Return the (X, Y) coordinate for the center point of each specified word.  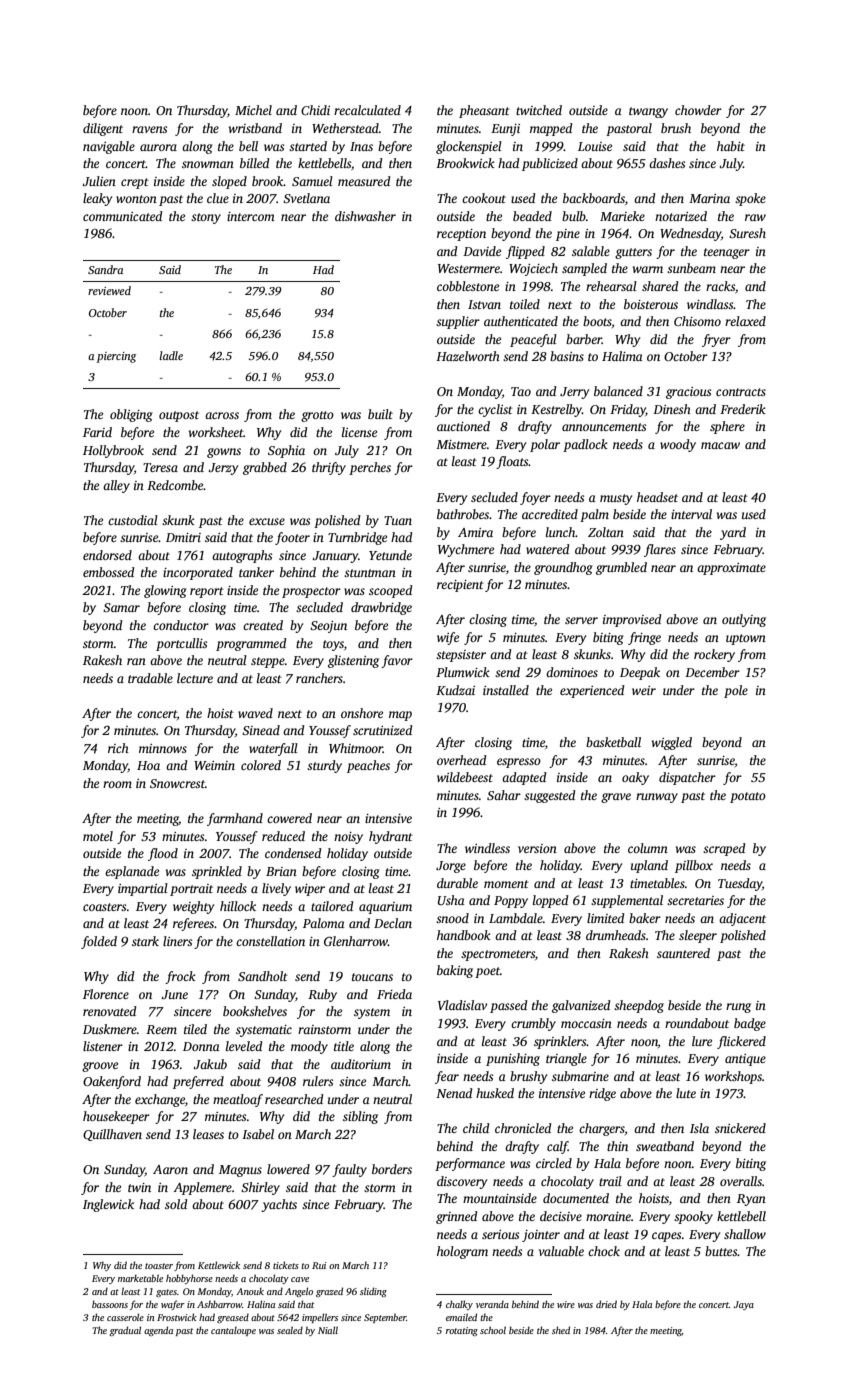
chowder (698, 110)
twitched (539, 110)
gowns (224, 453)
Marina (709, 198)
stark (145, 941)
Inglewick (108, 1205)
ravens (149, 129)
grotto (317, 416)
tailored (332, 906)
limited (605, 918)
